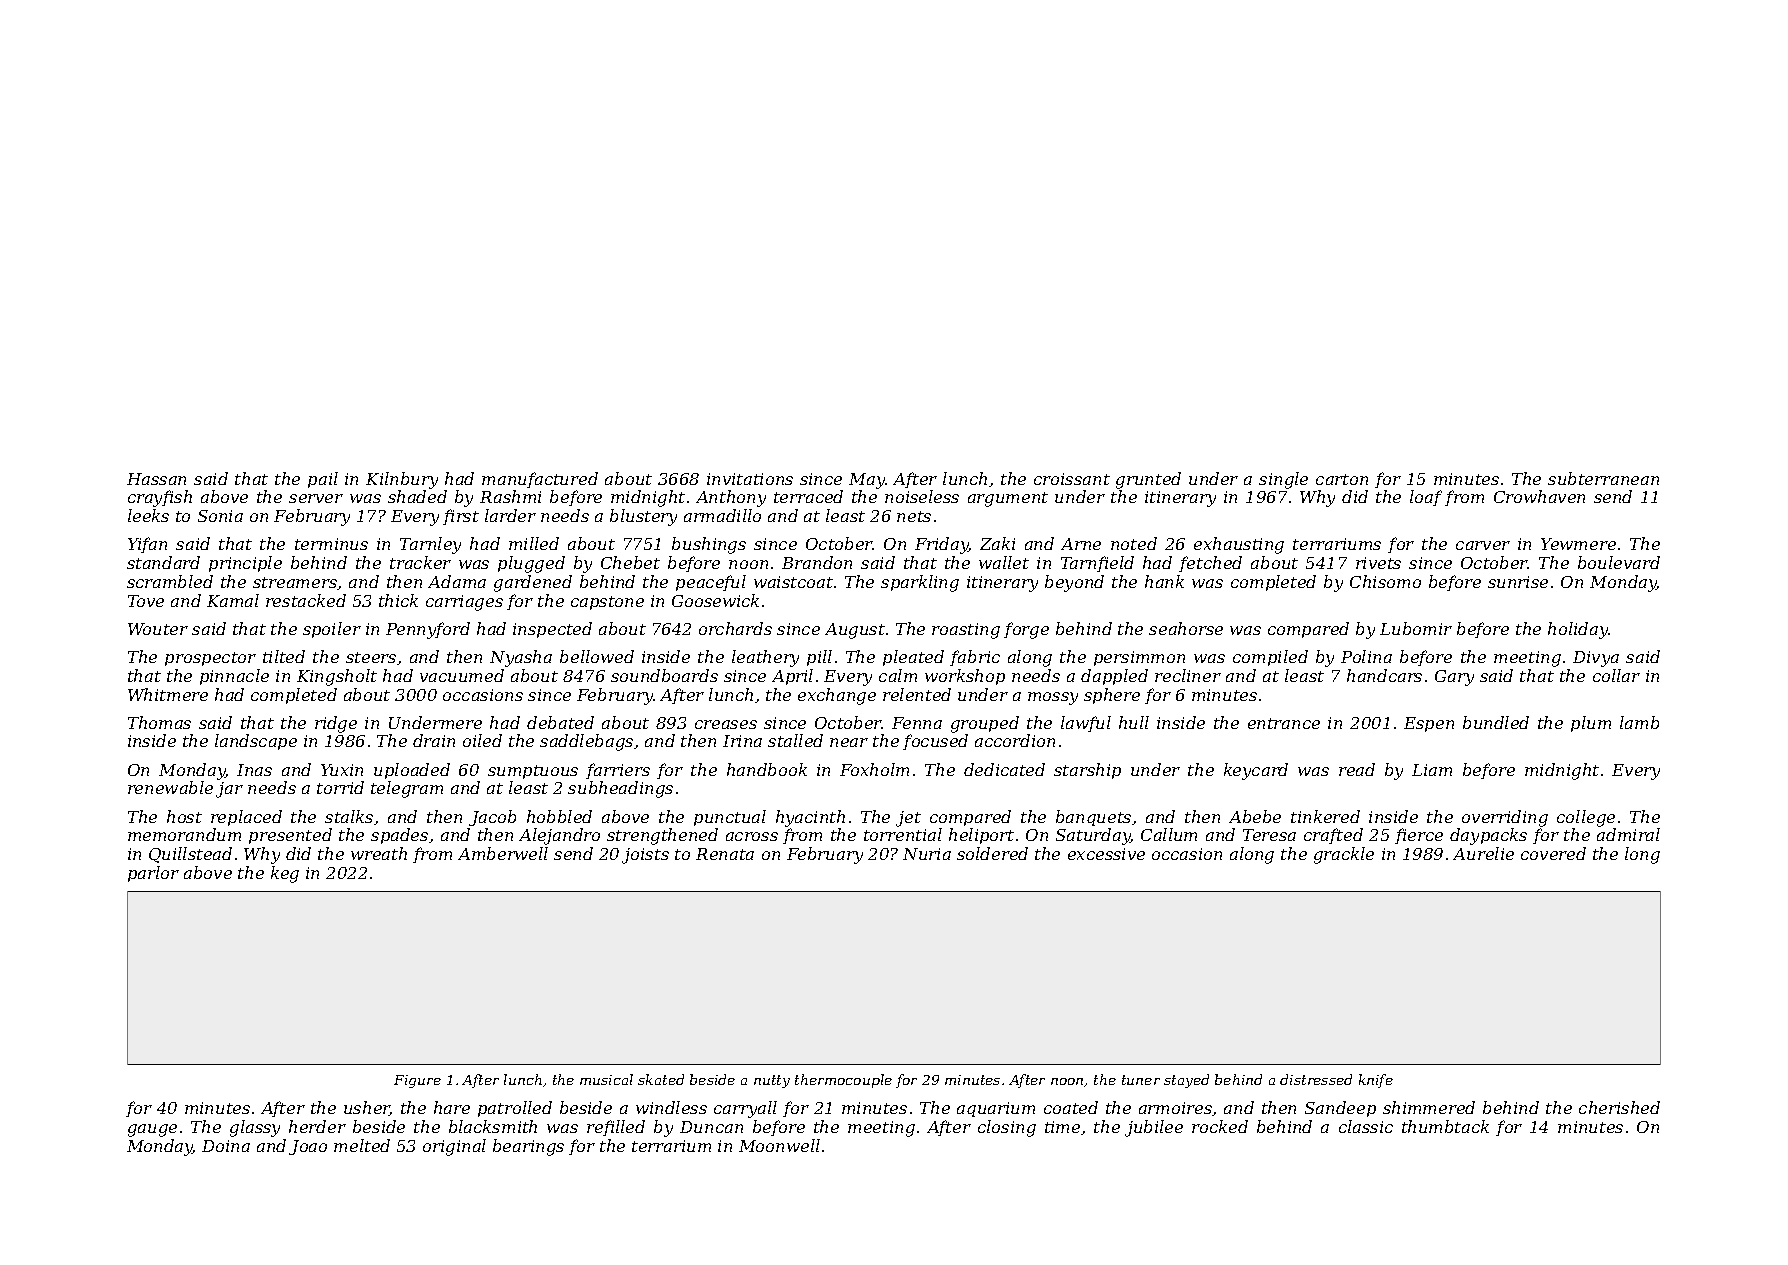 This page has height=1265, width=1788. I want to click on Hassan, so click(156, 479).
